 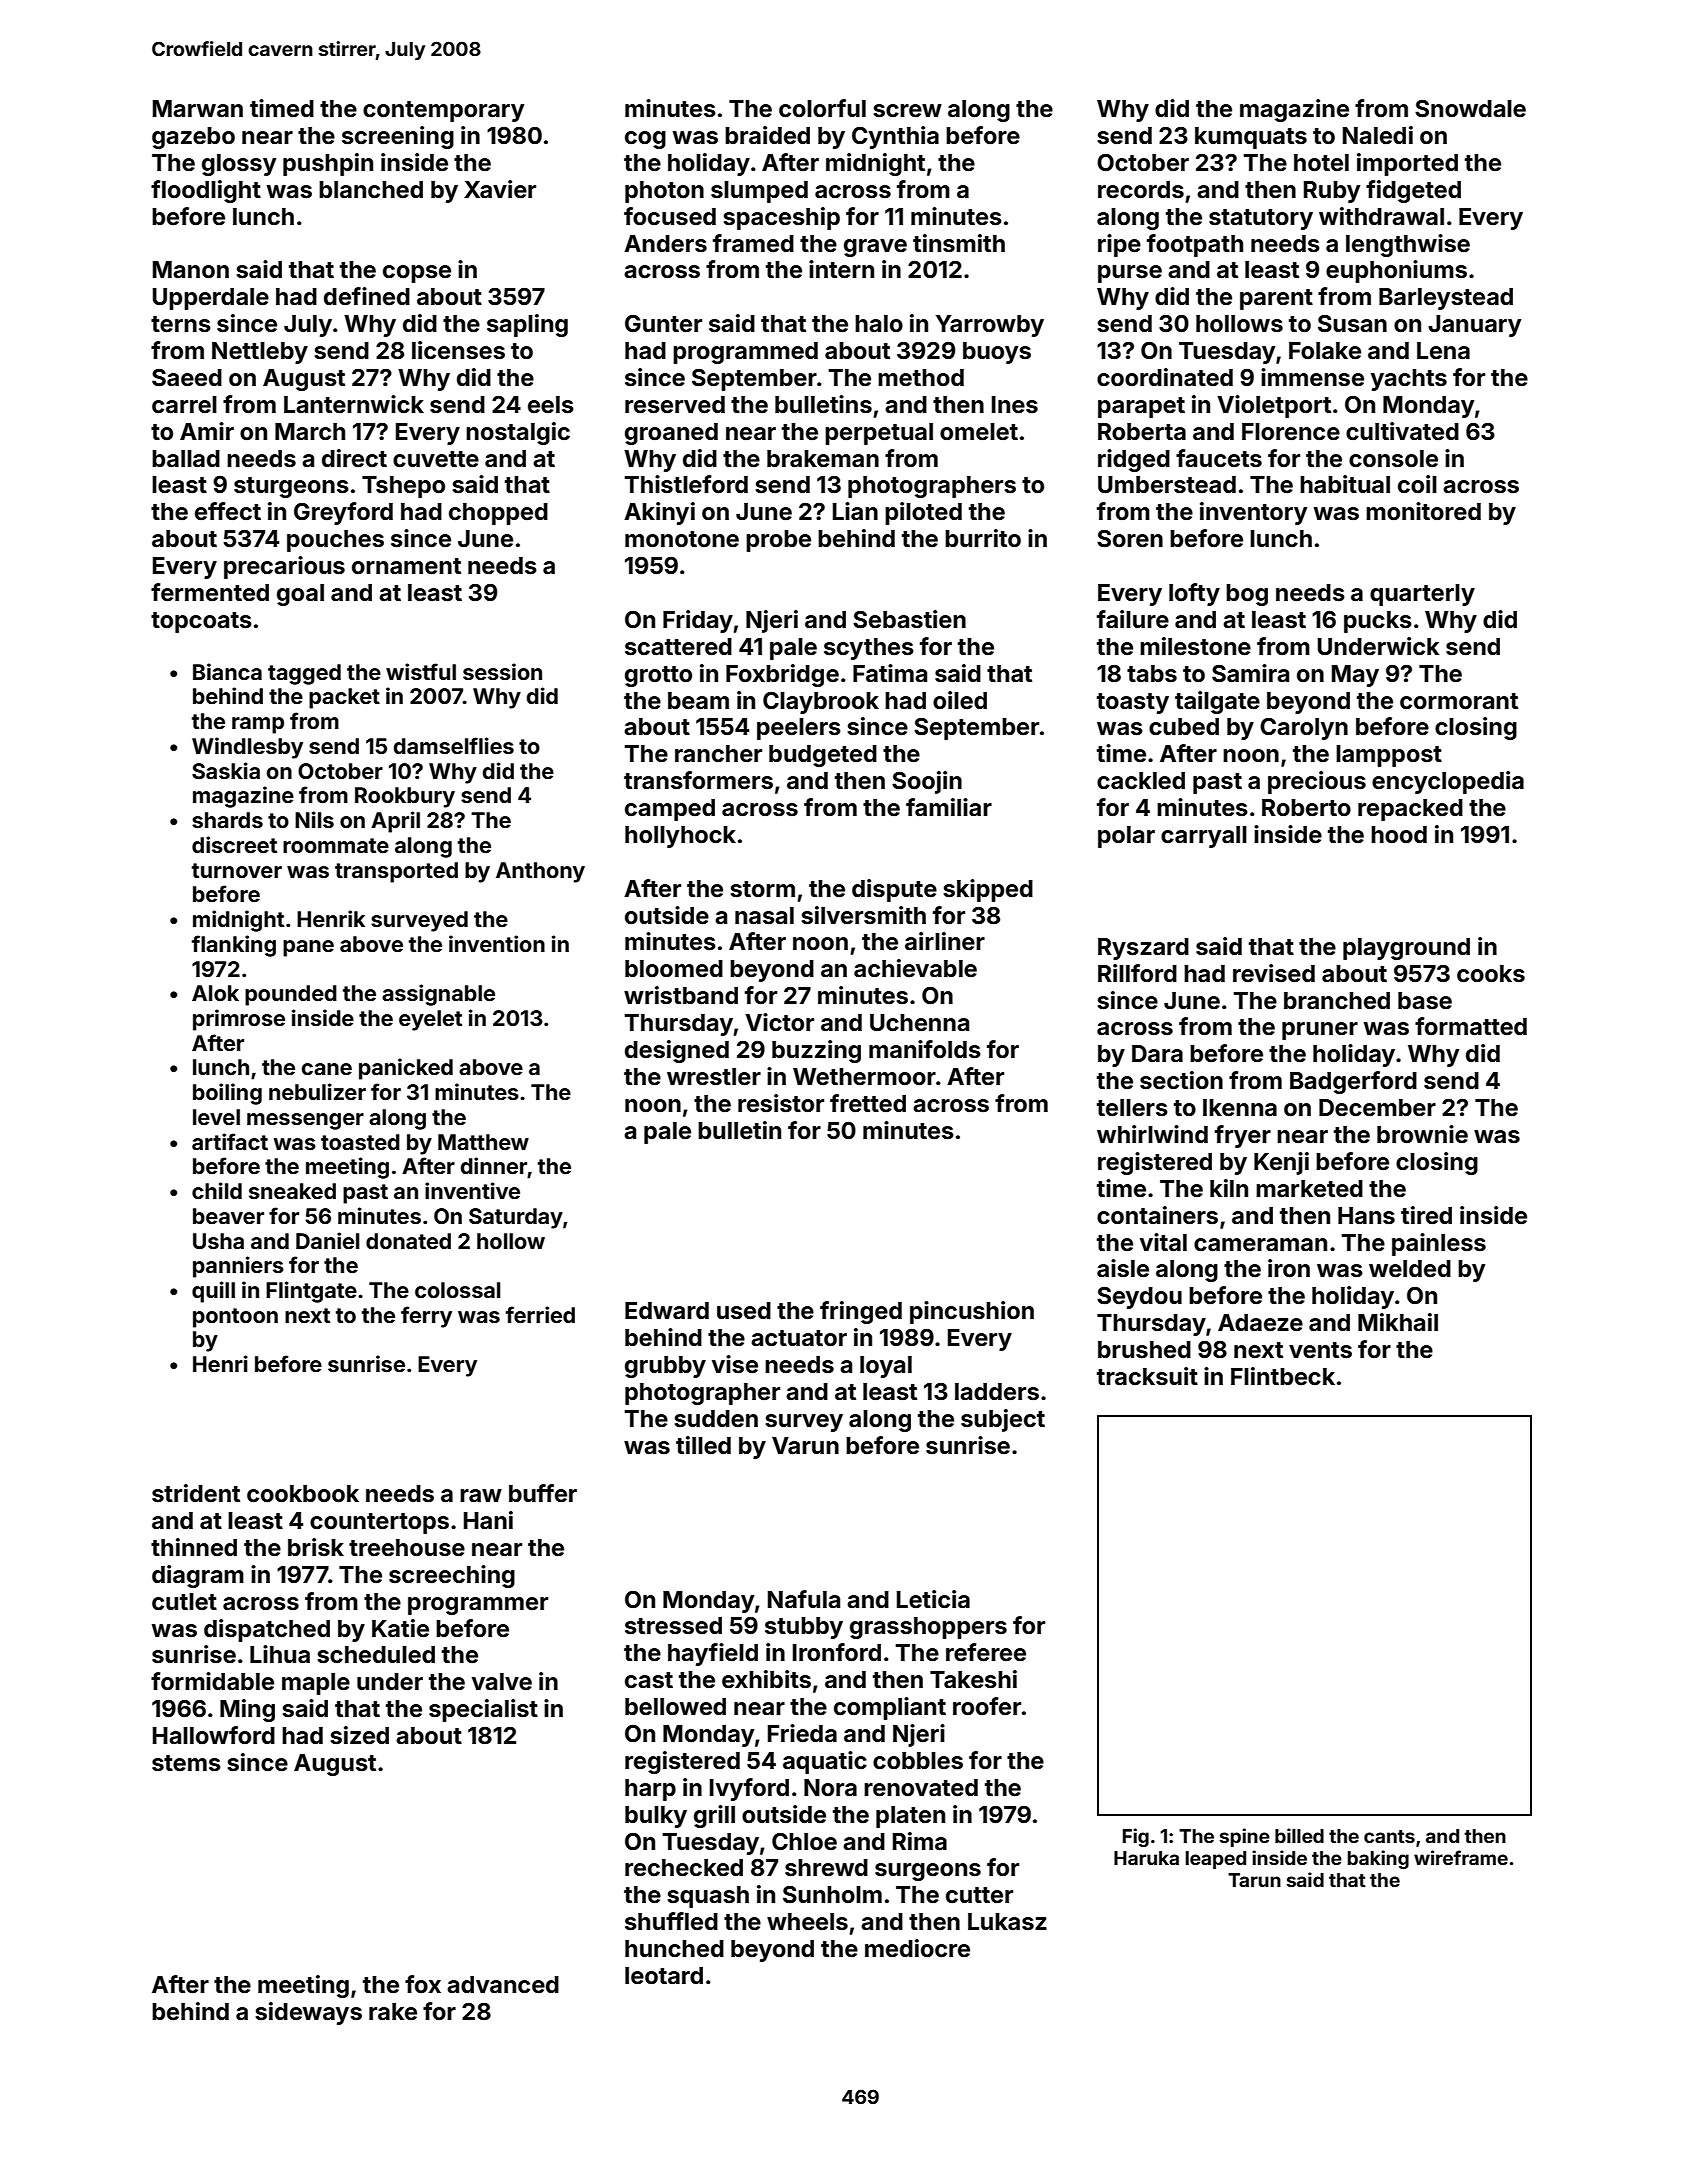 What do you see at coordinates (1406, 949) in the screenshot?
I see `playground` at bounding box center [1406, 949].
